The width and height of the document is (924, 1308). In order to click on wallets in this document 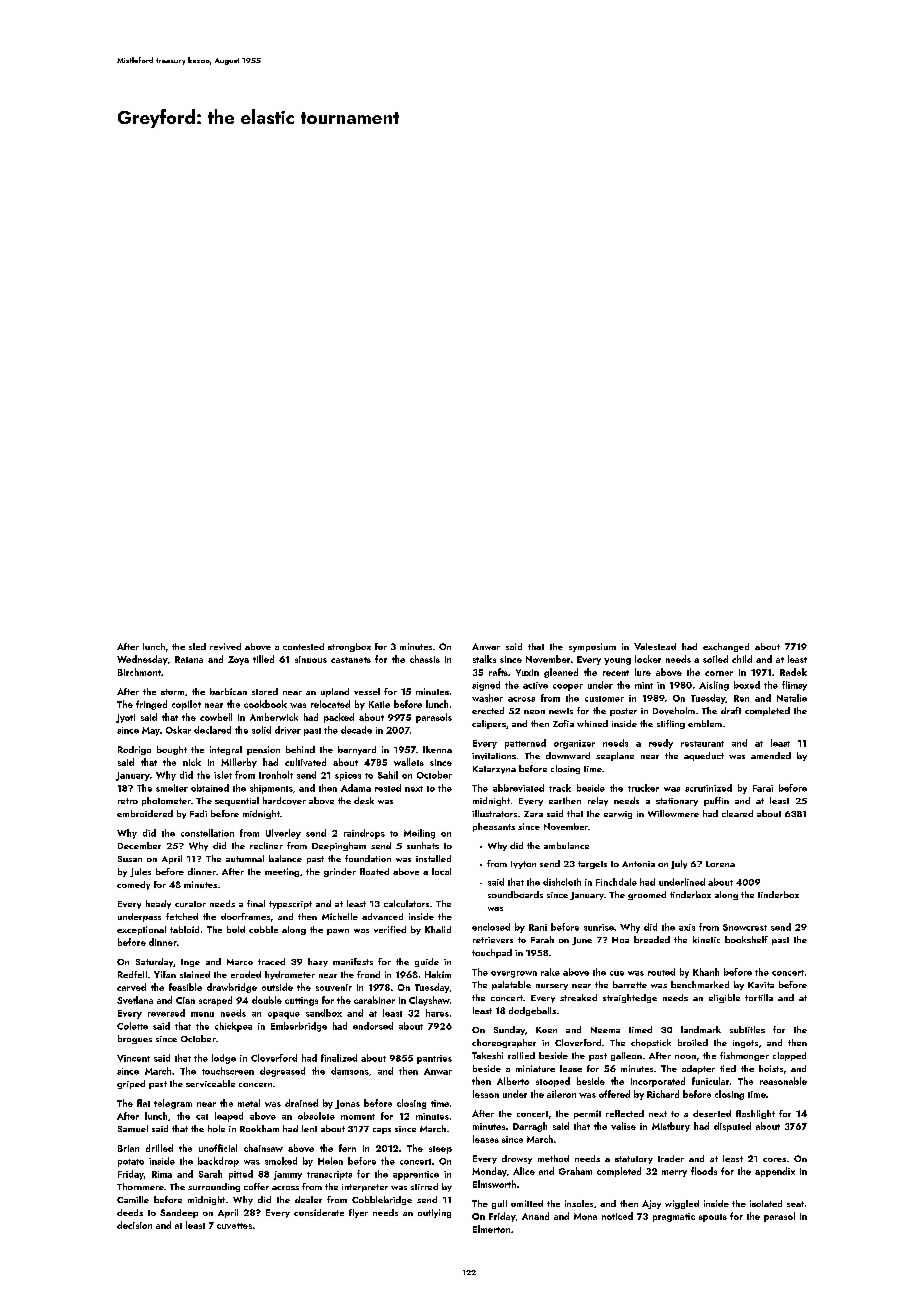, I will do `click(409, 762)`.
